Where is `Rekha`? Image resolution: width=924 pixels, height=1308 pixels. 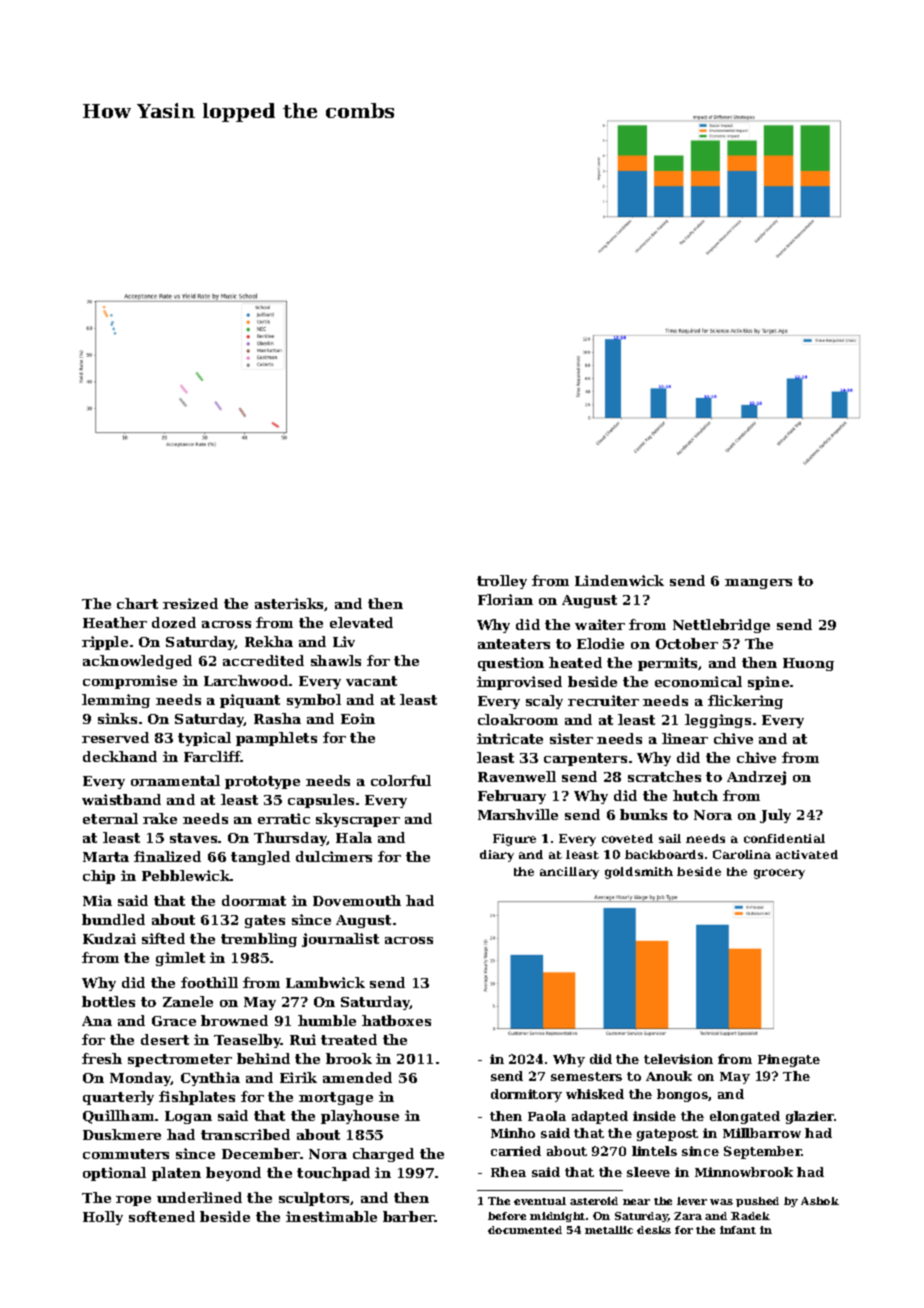 Rekha is located at coordinates (269, 641).
